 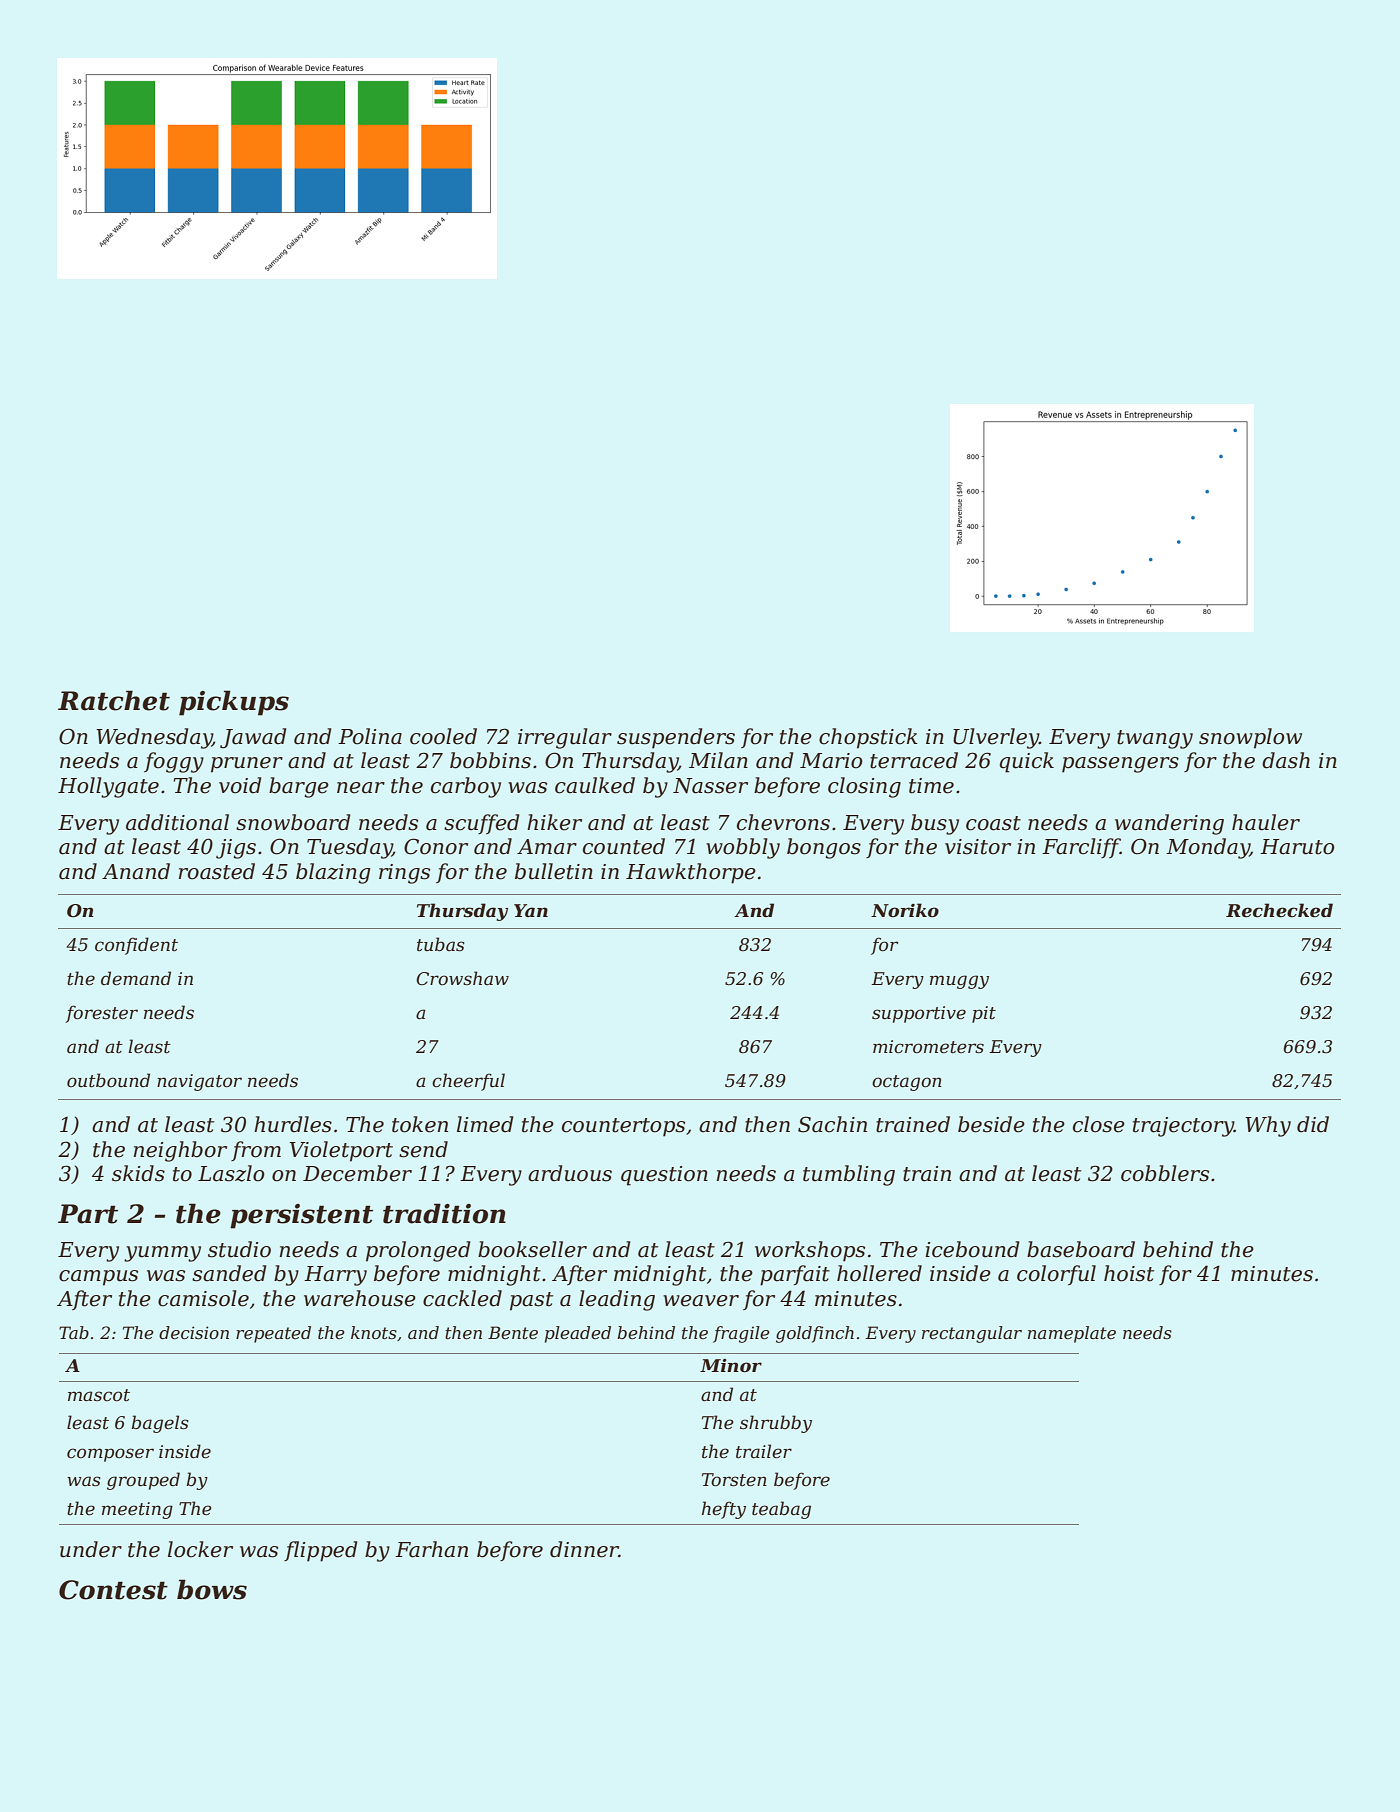 I want to click on trailer, so click(x=764, y=1451).
